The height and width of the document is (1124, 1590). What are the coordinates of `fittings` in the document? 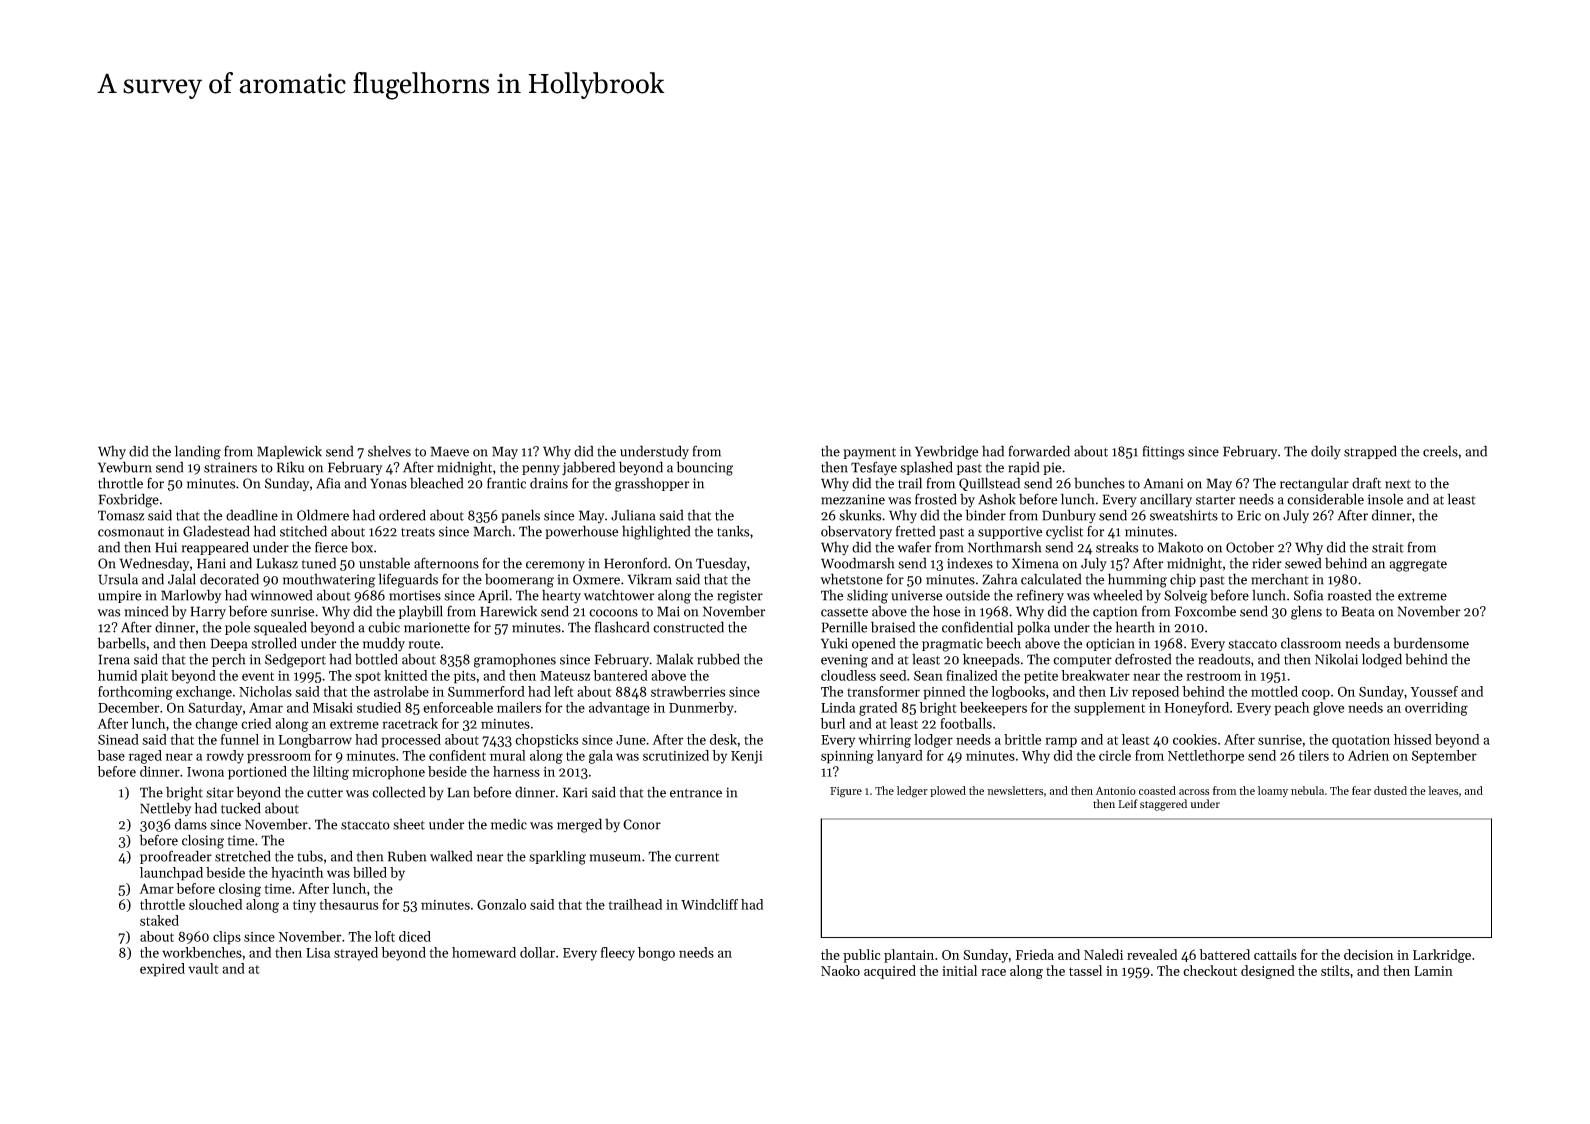 It's located at (1164, 452).
